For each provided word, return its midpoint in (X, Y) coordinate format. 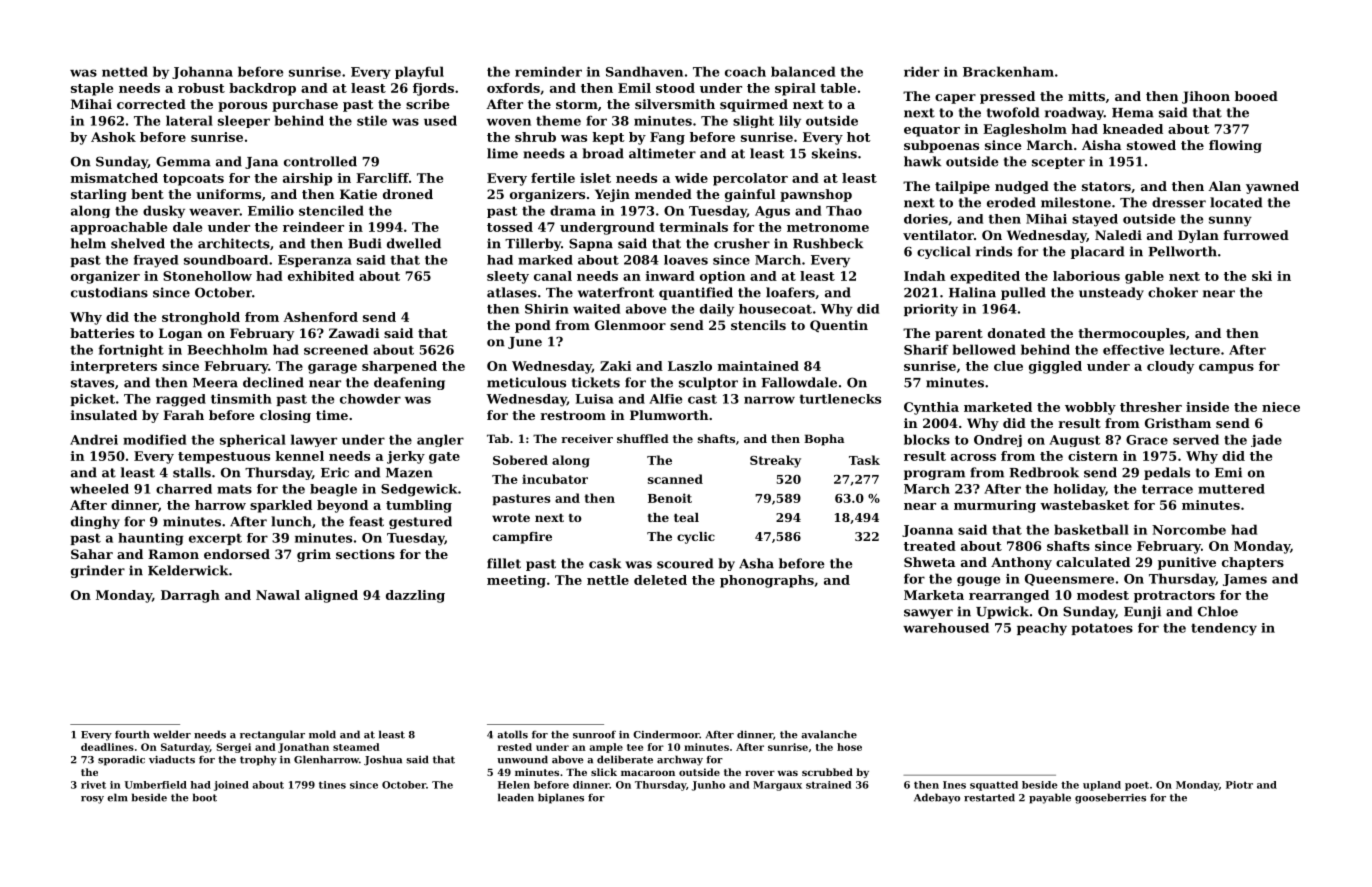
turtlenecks (840, 399)
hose (849, 747)
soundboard (226, 260)
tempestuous (224, 458)
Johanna (202, 72)
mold (322, 734)
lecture (1195, 349)
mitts (1086, 96)
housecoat (775, 309)
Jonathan (303, 748)
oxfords (513, 88)
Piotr (1239, 785)
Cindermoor (666, 734)
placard (1097, 252)
